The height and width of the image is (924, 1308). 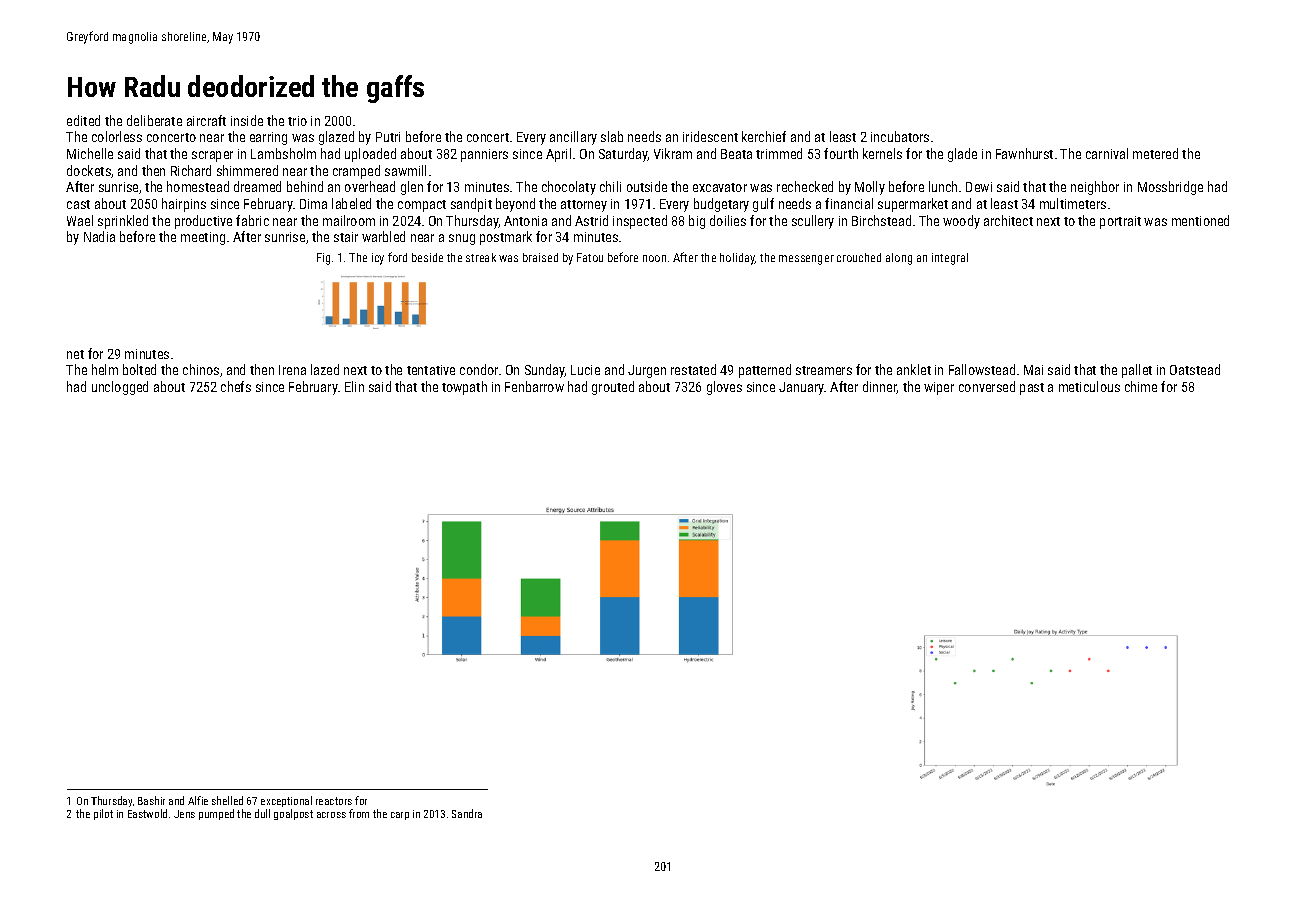 What do you see at coordinates (939, 388) in the image?
I see `wiper` at bounding box center [939, 388].
